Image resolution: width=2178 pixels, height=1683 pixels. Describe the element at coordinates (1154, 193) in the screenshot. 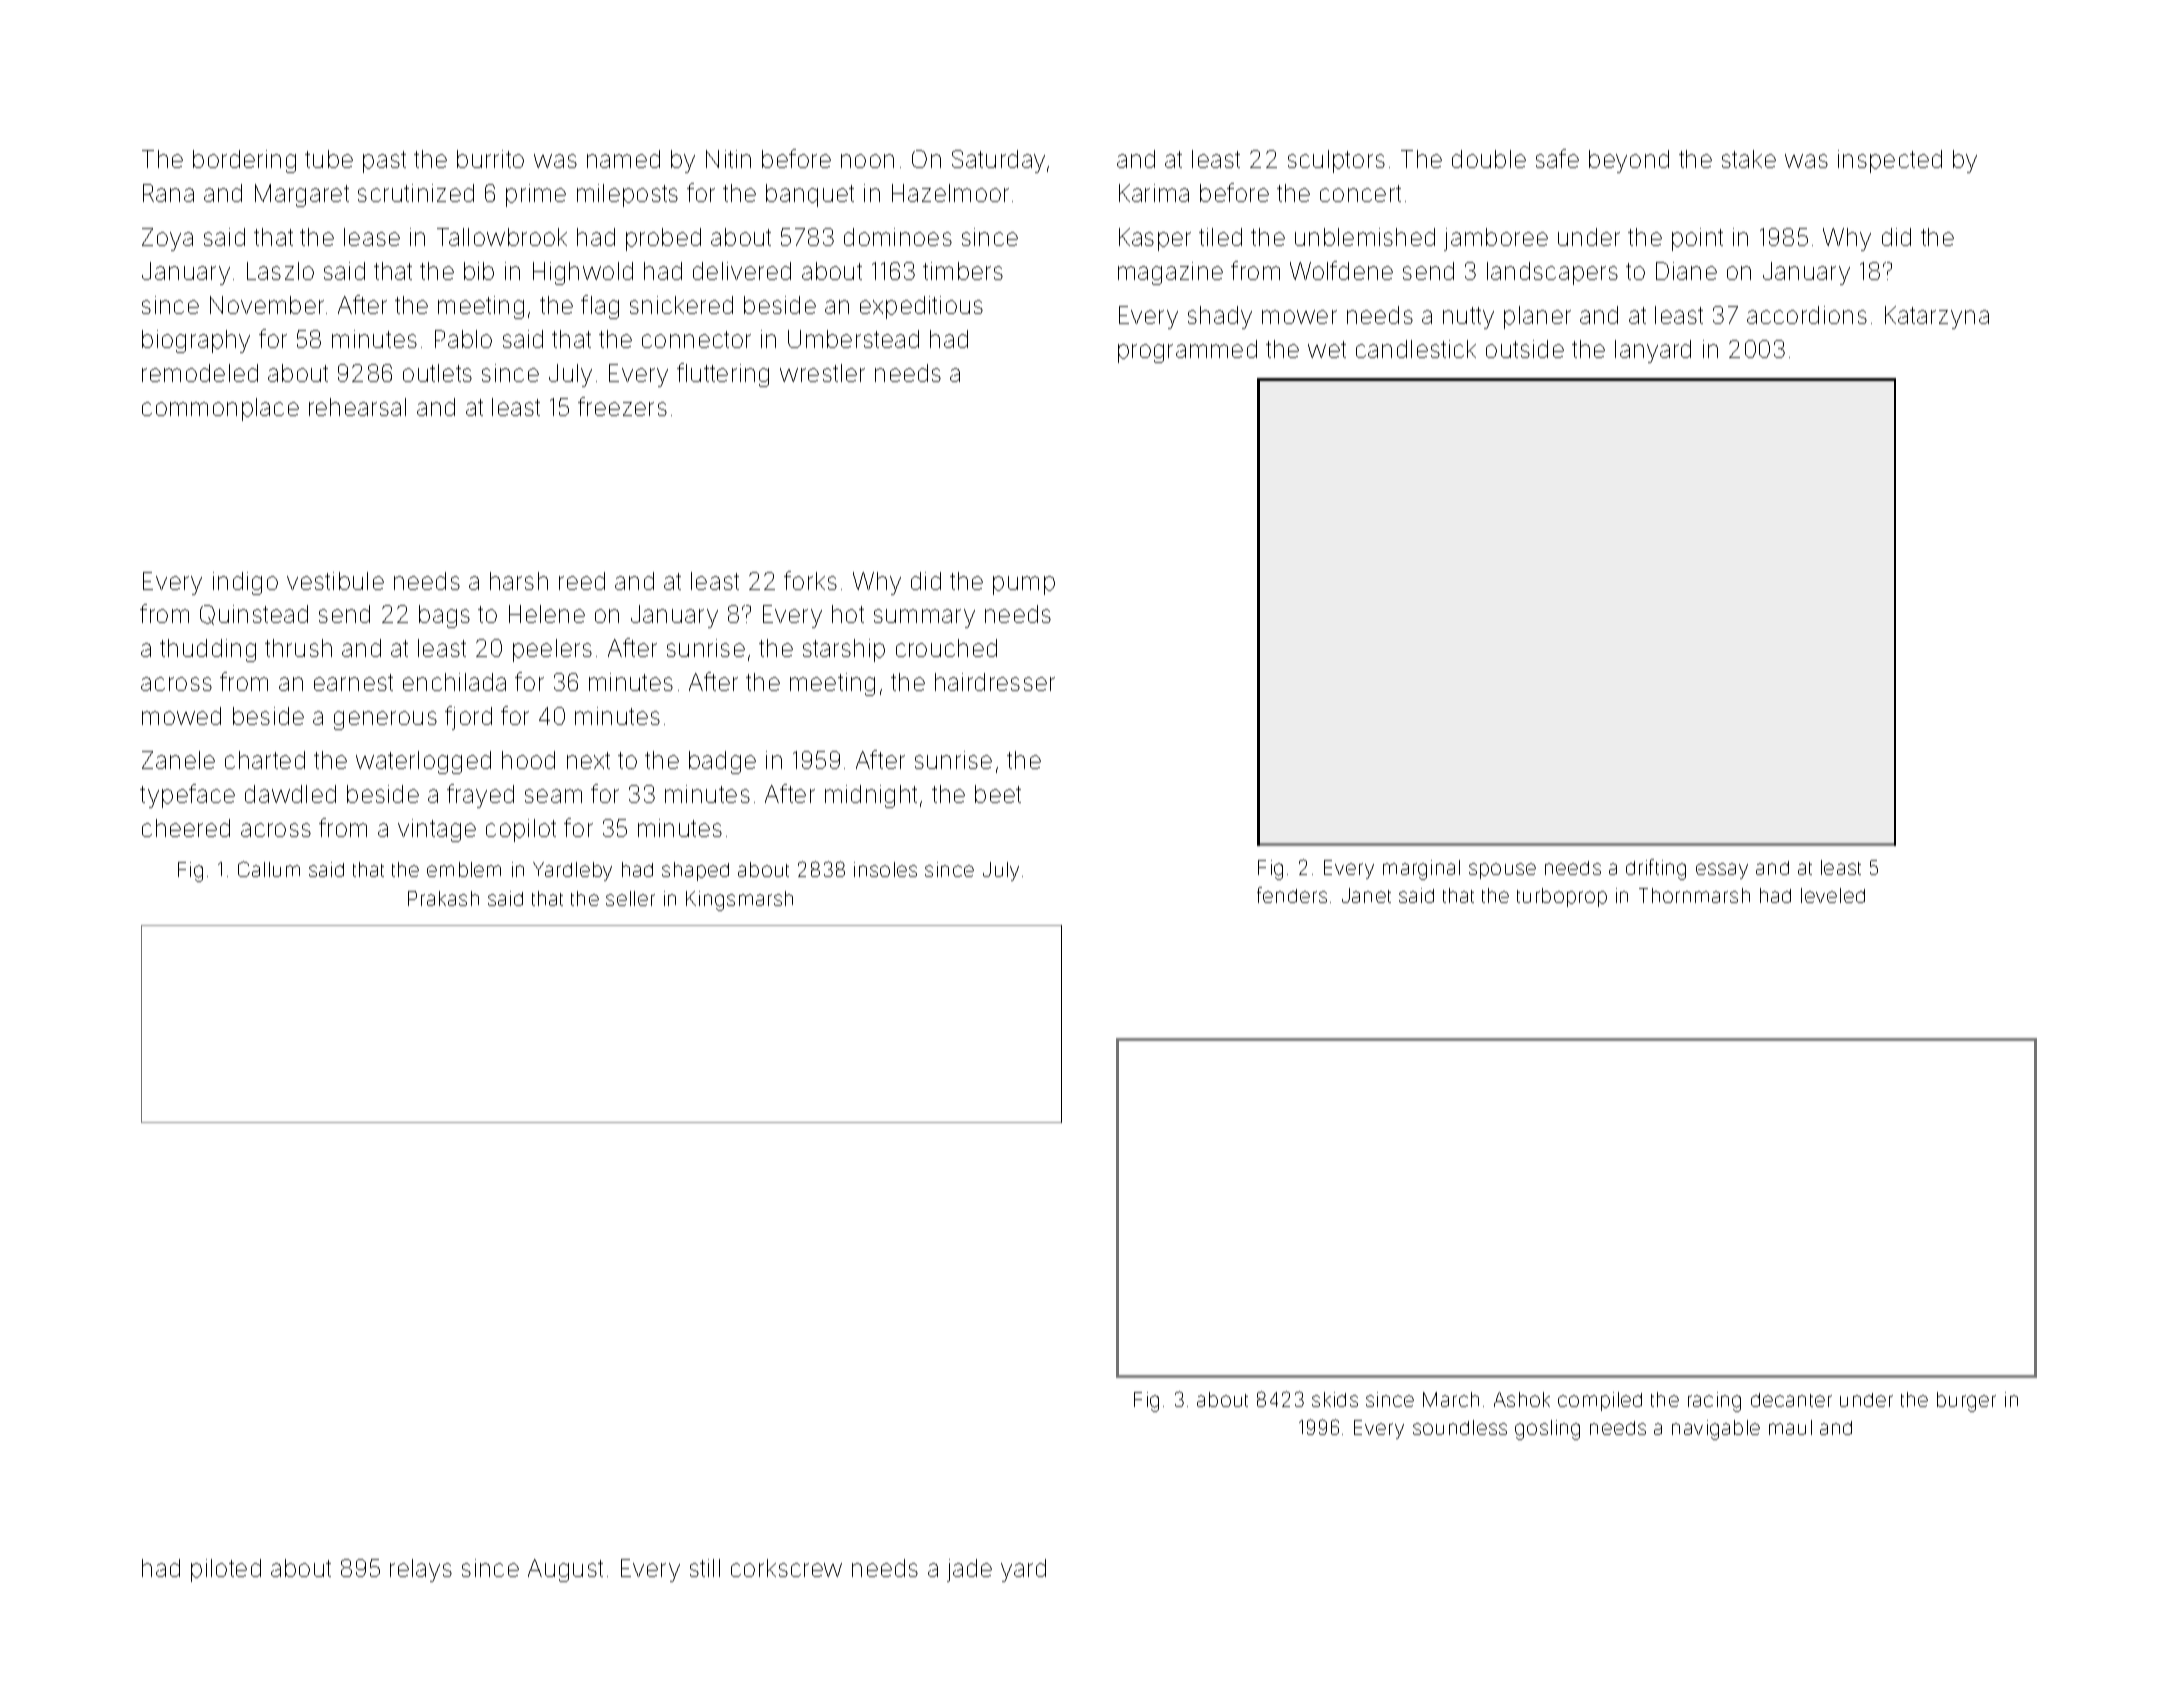

I see `Karima` at that location.
